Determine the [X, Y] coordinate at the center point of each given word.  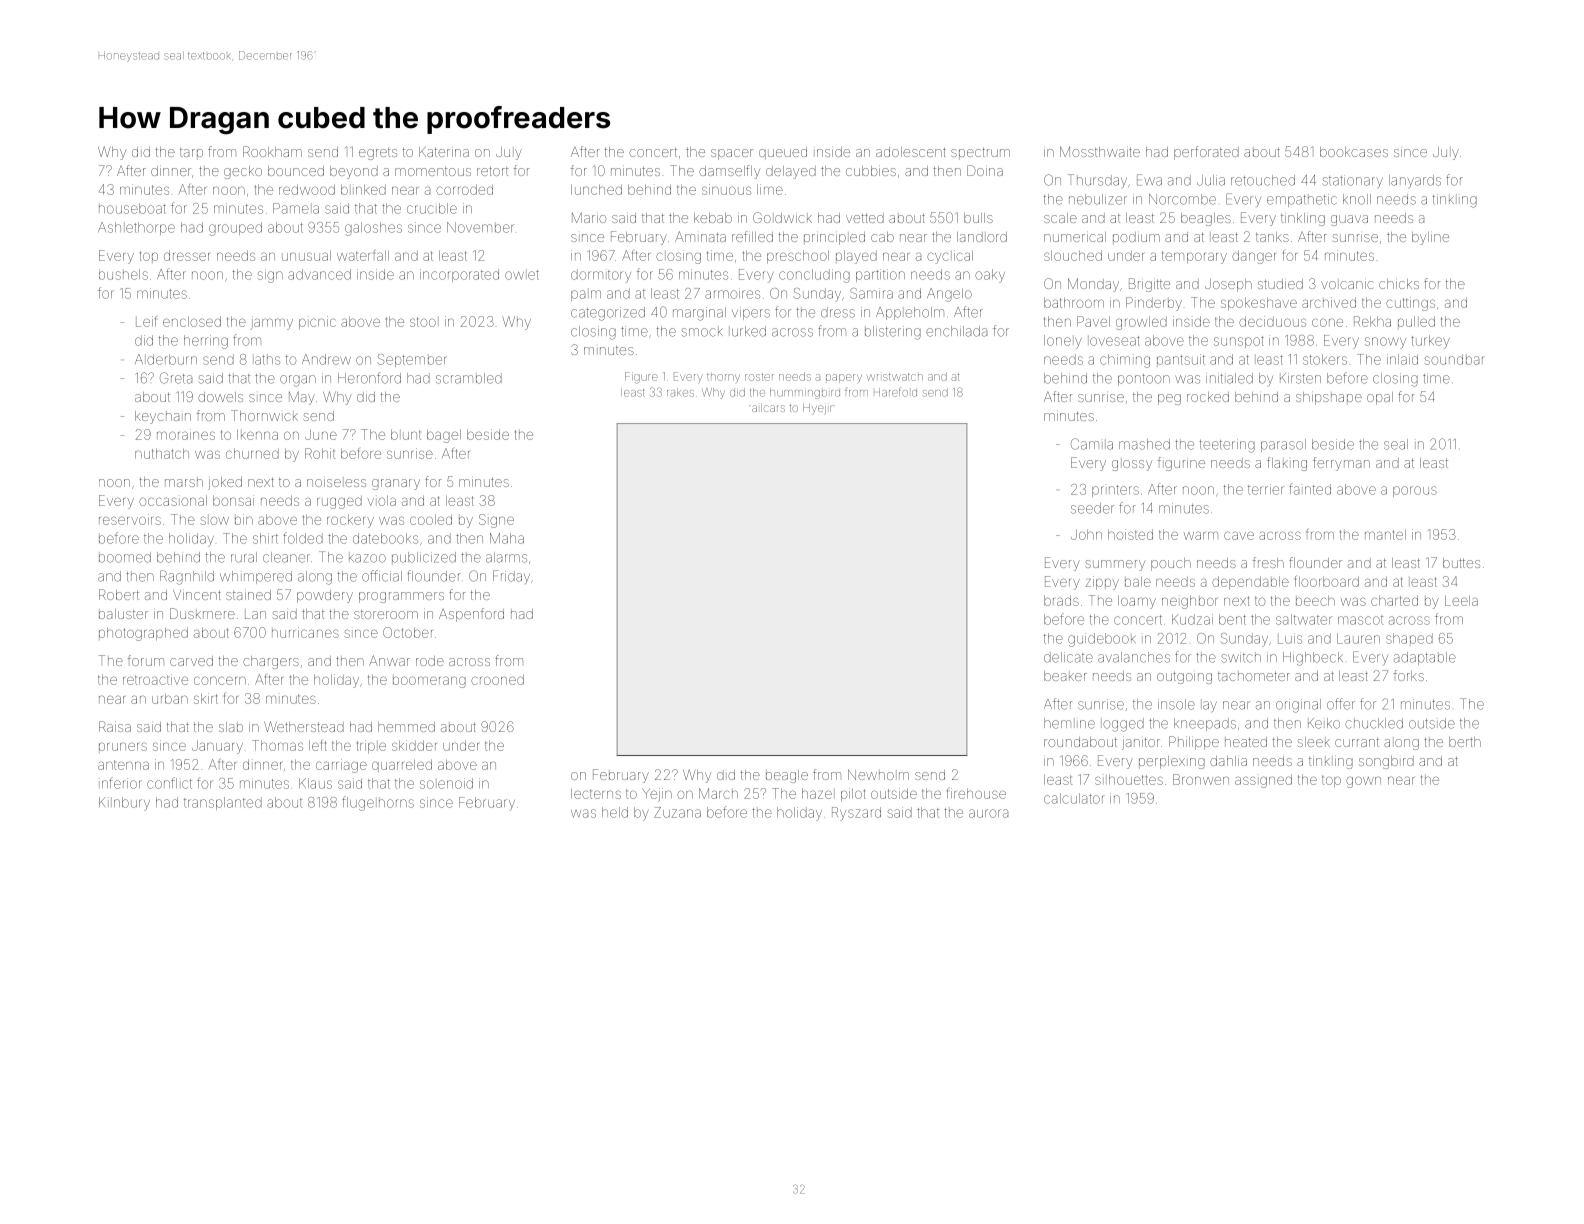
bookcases [1354, 152]
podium [1136, 237]
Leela [1461, 600]
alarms [506, 557]
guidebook [1101, 640]
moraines [186, 434]
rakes [680, 392]
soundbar [1455, 359]
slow [214, 520]
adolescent [911, 152]
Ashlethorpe [136, 228]
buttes [1461, 563]
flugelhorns [378, 803]
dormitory [601, 276]
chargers [271, 662]
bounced [296, 171]
